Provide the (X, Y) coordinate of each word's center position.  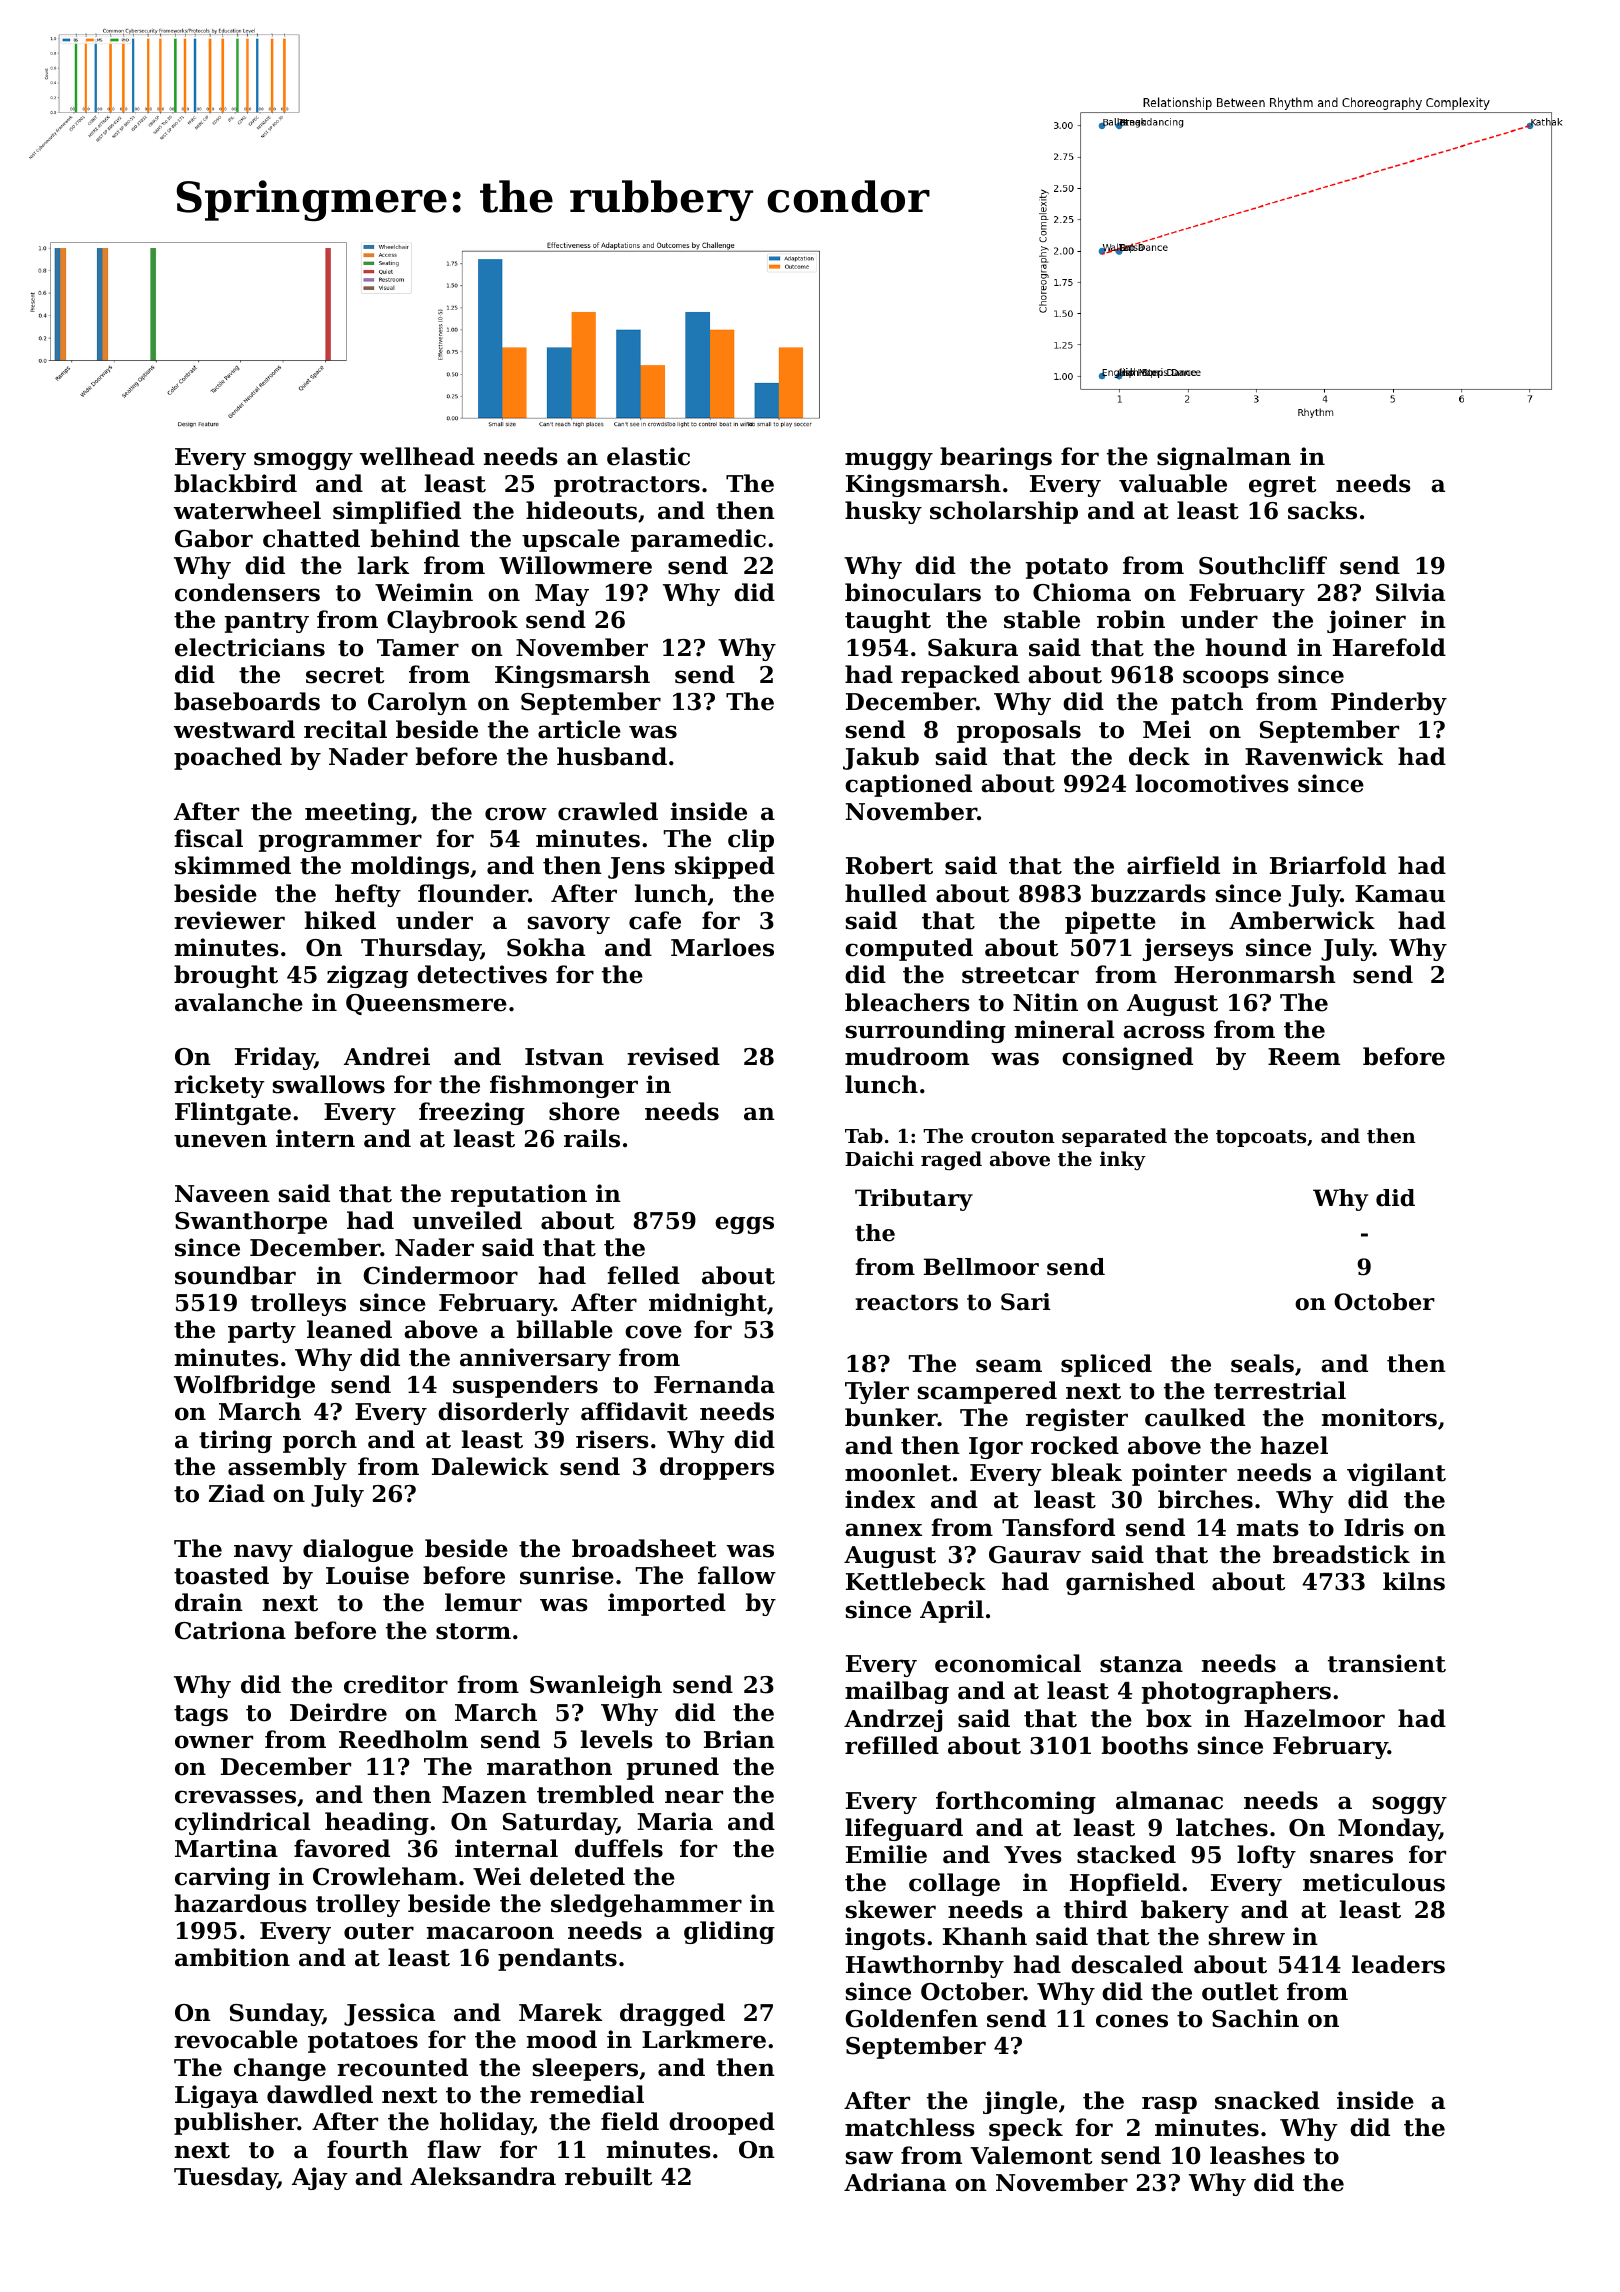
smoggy (303, 461)
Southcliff (1263, 565)
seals (1262, 1363)
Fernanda (714, 1384)
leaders (1398, 1964)
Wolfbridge (244, 1386)
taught (888, 621)
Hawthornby (925, 1966)
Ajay (320, 2178)
